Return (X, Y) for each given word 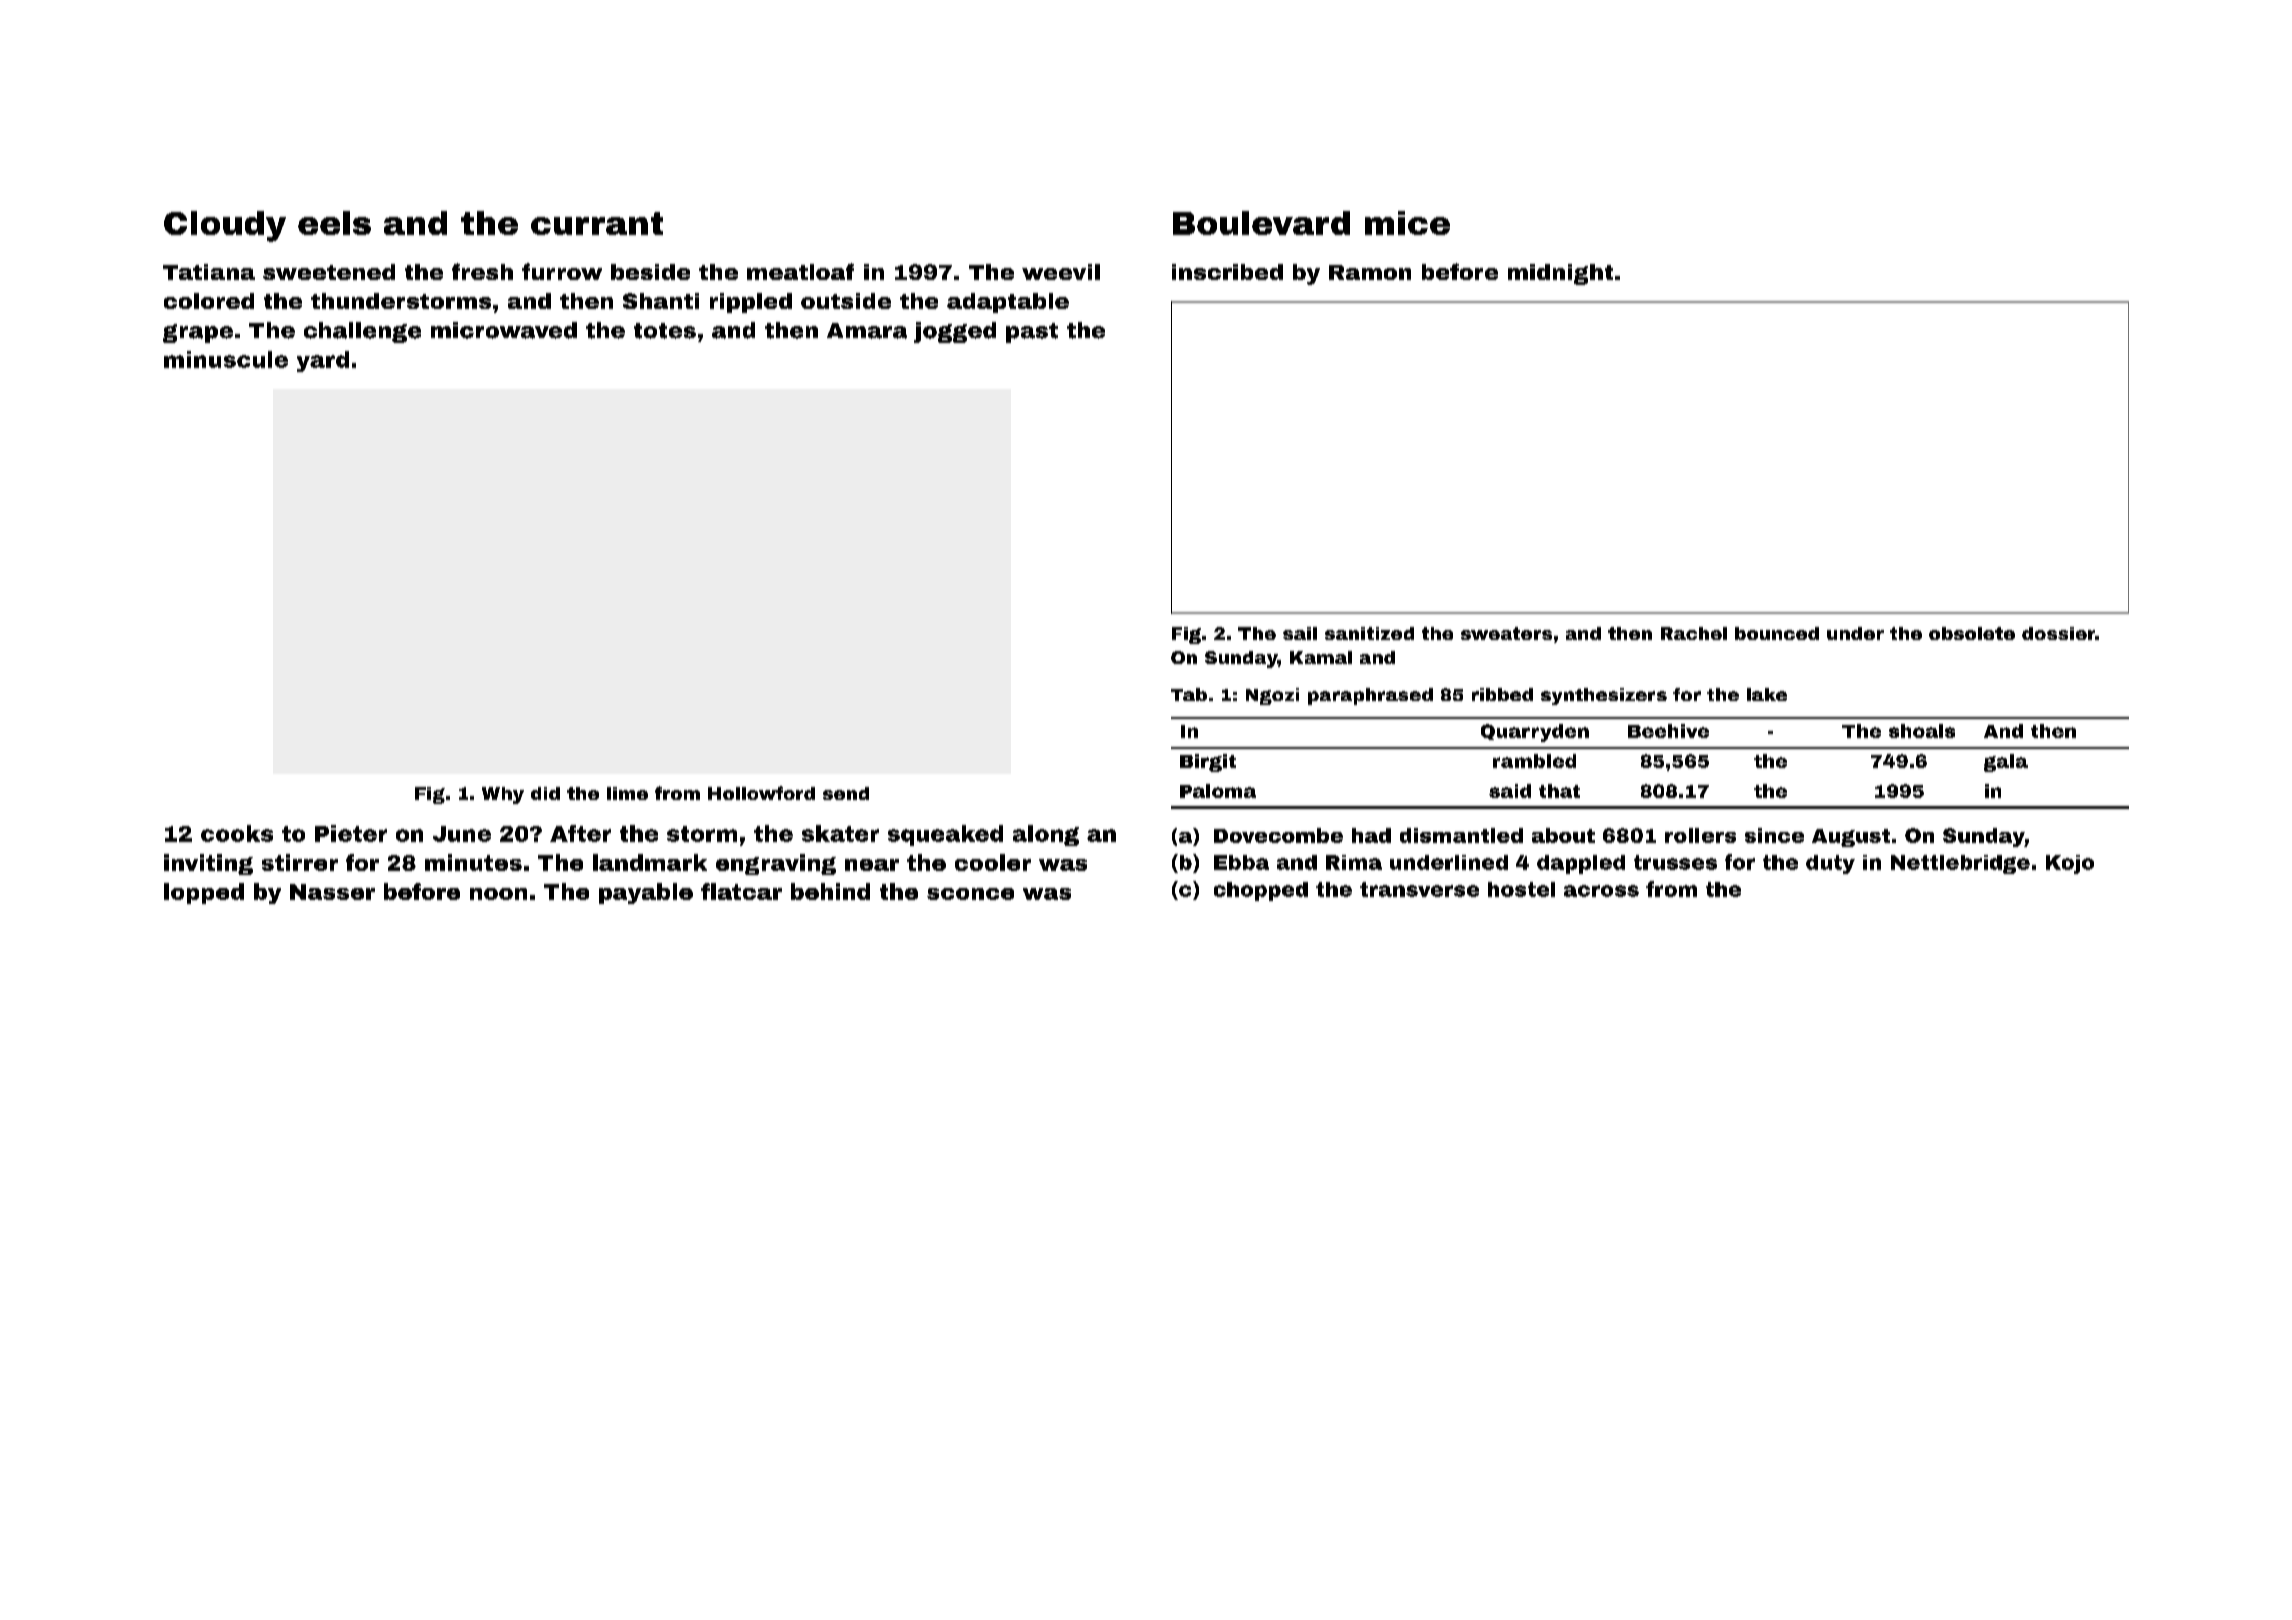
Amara (867, 331)
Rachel (1694, 633)
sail (1300, 633)
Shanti (661, 301)
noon (498, 894)
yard (323, 361)
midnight (1560, 274)
